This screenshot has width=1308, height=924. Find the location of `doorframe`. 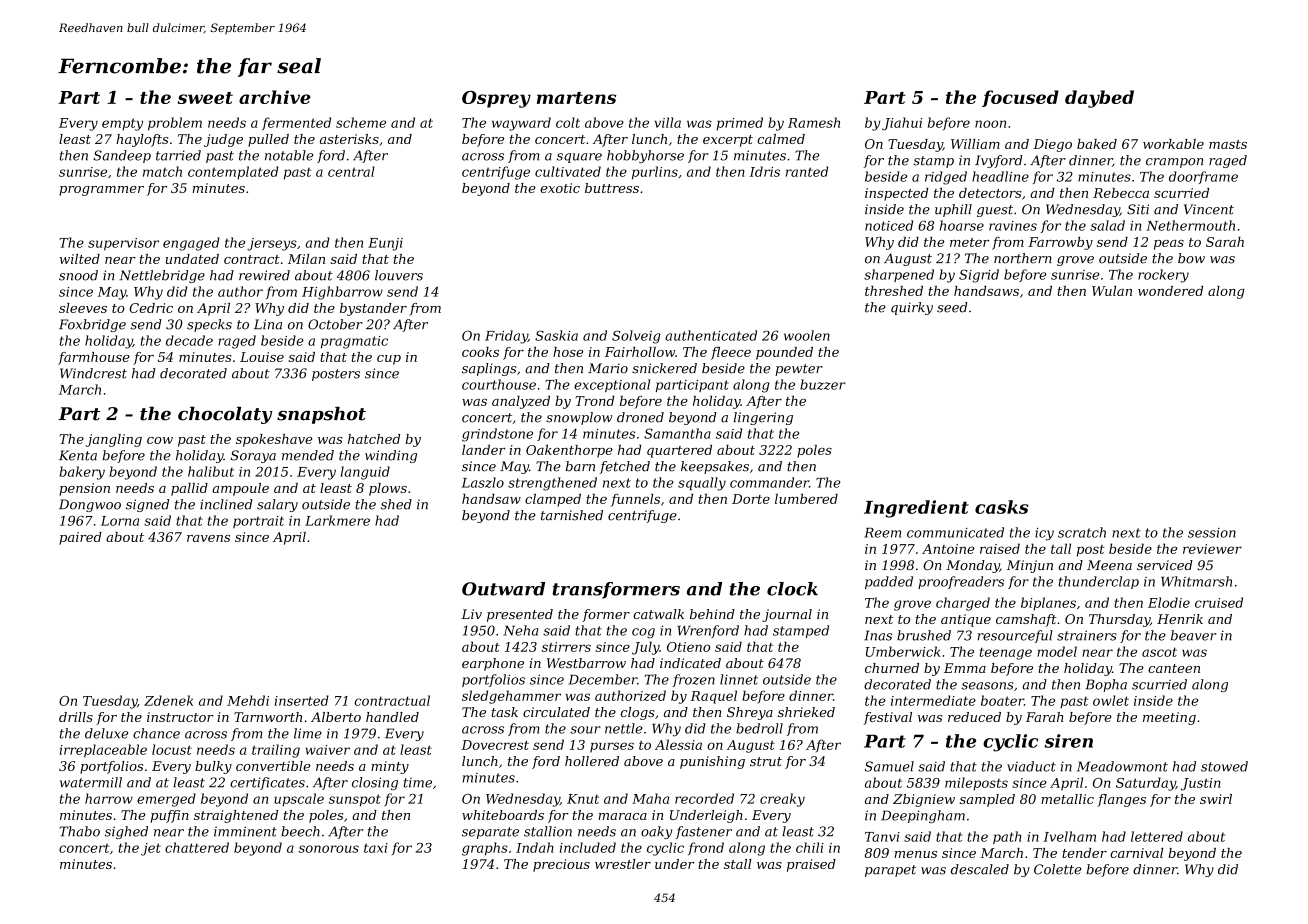

doorframe is located at coordinates (1203, 177).
